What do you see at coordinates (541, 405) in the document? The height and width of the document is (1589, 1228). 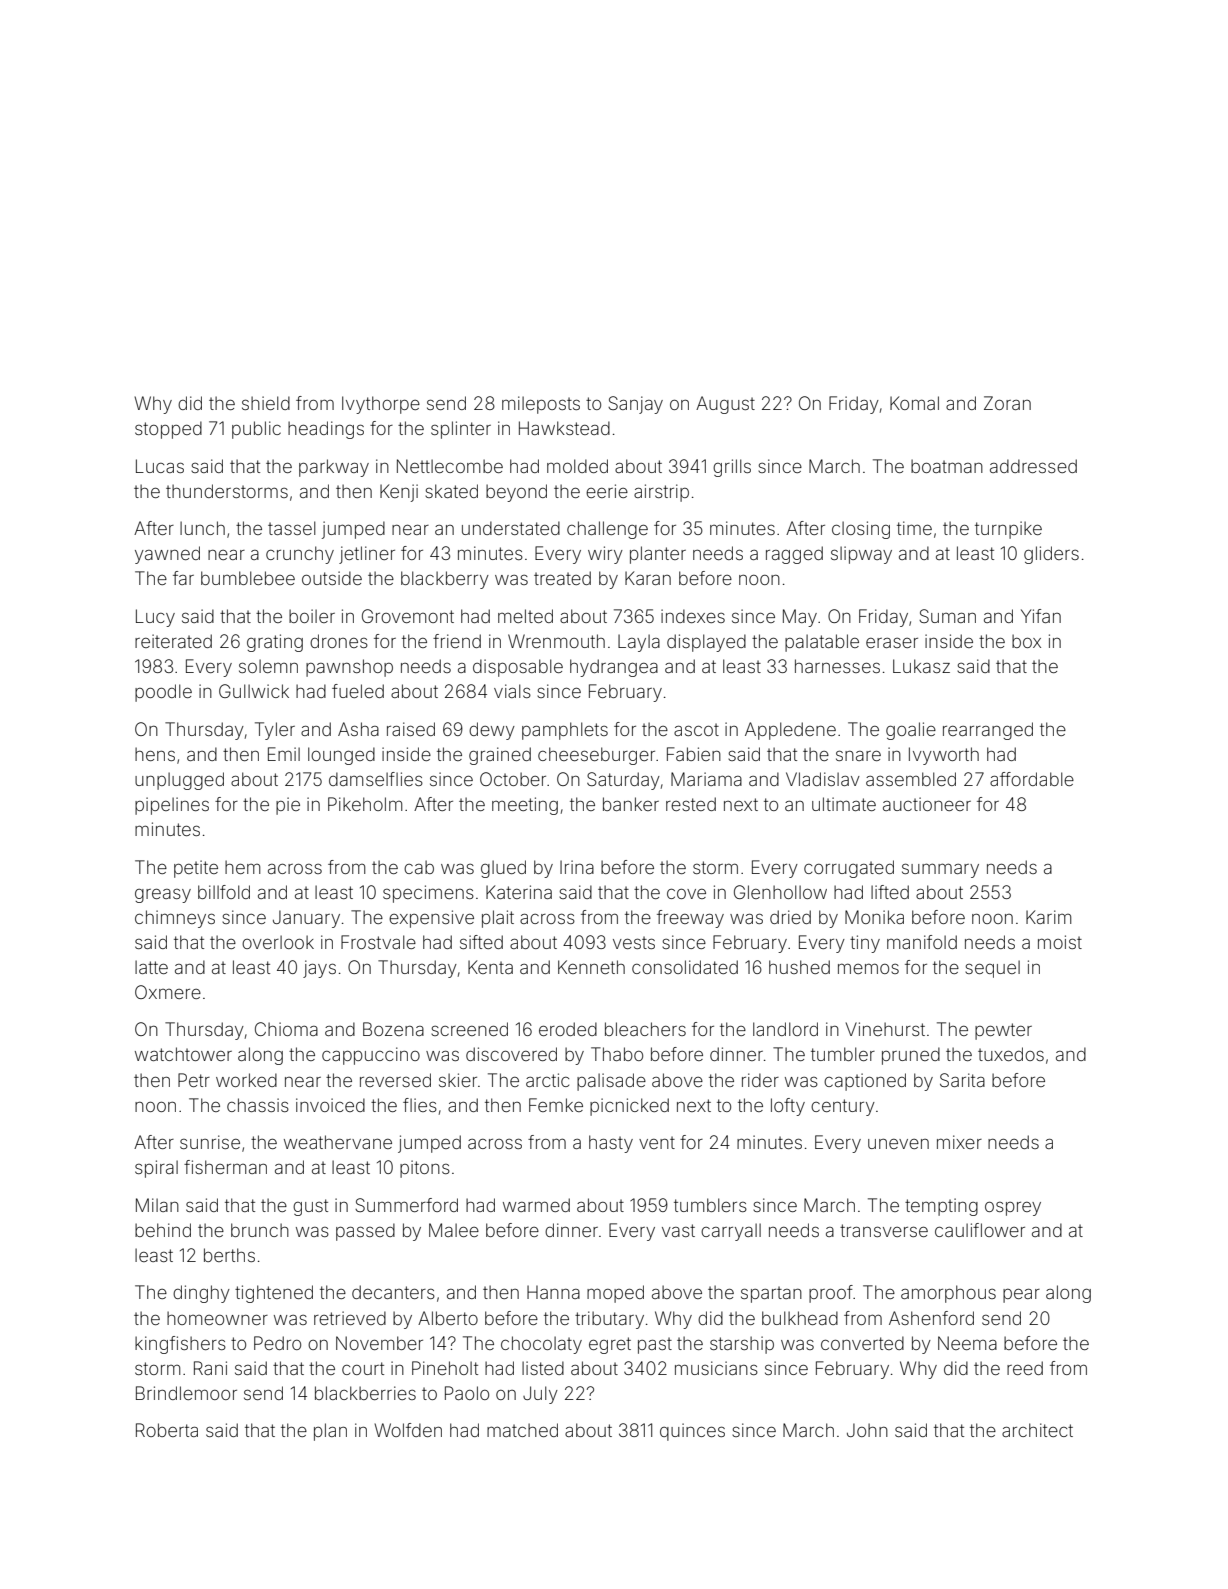 I see `mileposts` at bounding box center [541, 405].
